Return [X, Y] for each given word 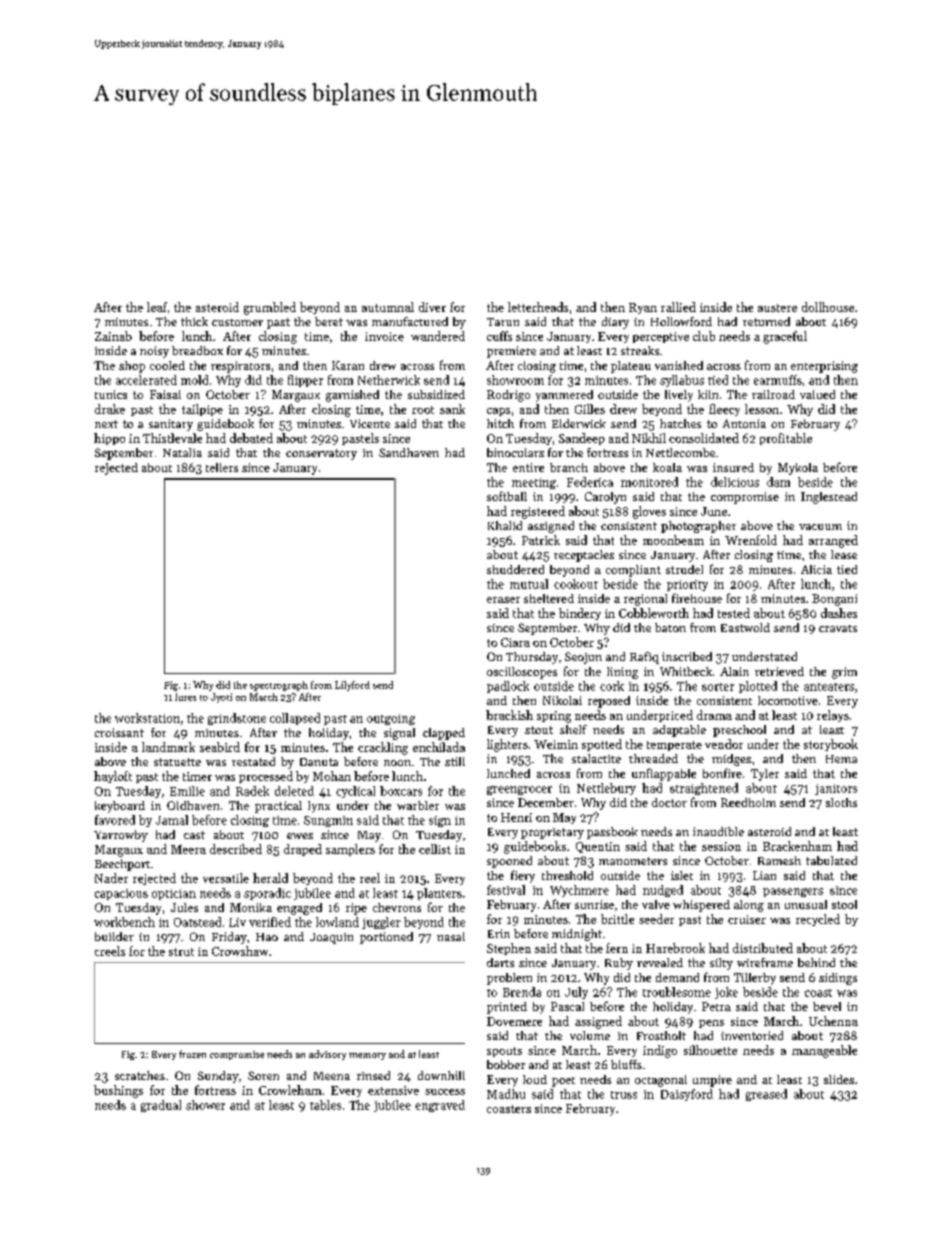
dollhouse [828, 307]
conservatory [321, 454]
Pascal [567, 1006]
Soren [263, 1075]
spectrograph [279, 686]
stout [539, 730]
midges [731, 760]
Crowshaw [240, 951]
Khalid [505, 525]
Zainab [113, 336]
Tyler [765, 775]
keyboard [120, 807]
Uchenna [833, 1021]
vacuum [820, 527]
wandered [438, 336]
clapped [444, 734]
